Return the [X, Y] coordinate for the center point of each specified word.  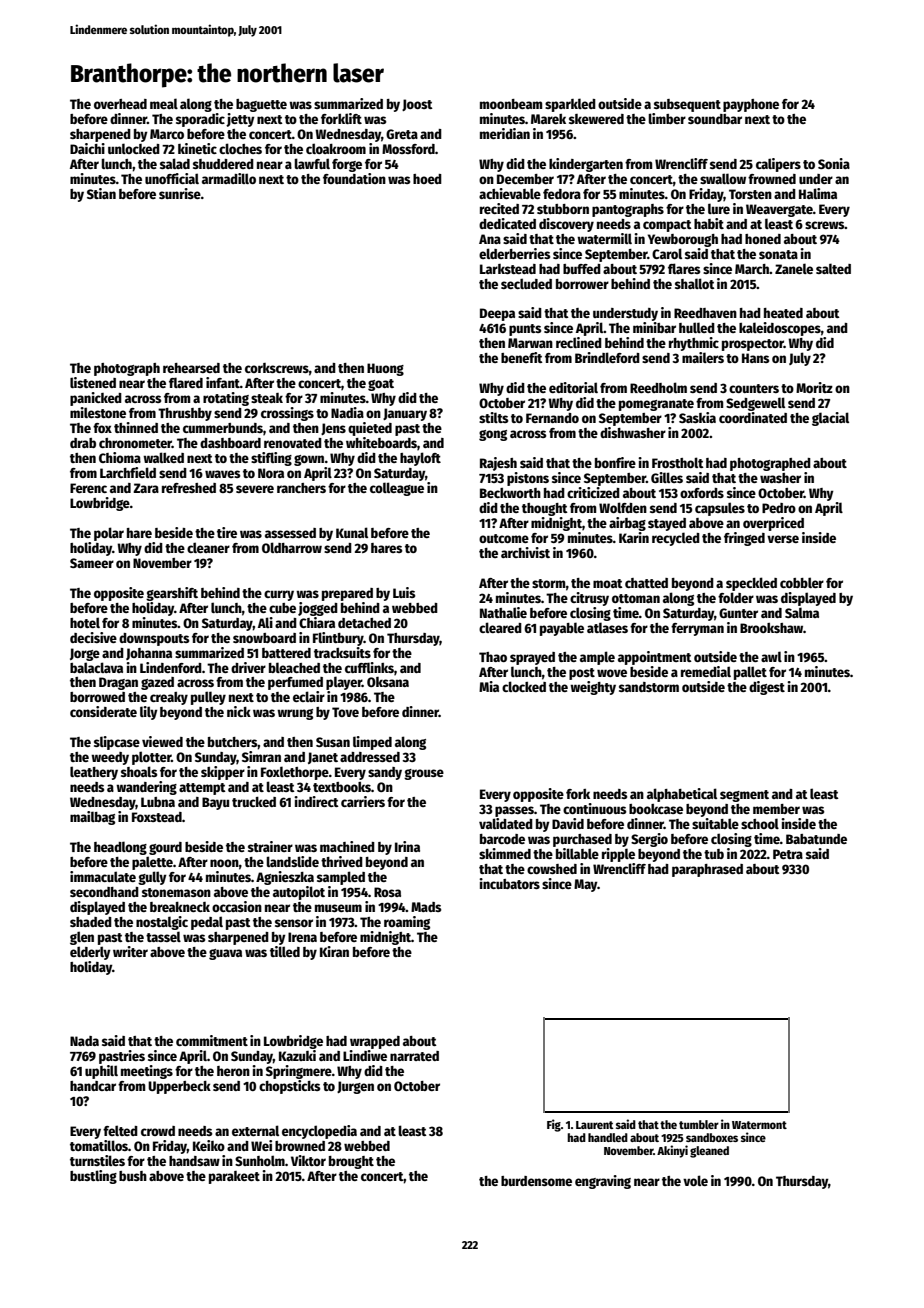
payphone [751, 105]
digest [767, 688]
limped [372, 743]
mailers [703, 357]
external [255, 1130]
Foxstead [157, 817]
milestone [98, 412]
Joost [417, 105]
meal [164, 103]
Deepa [497, 314]
